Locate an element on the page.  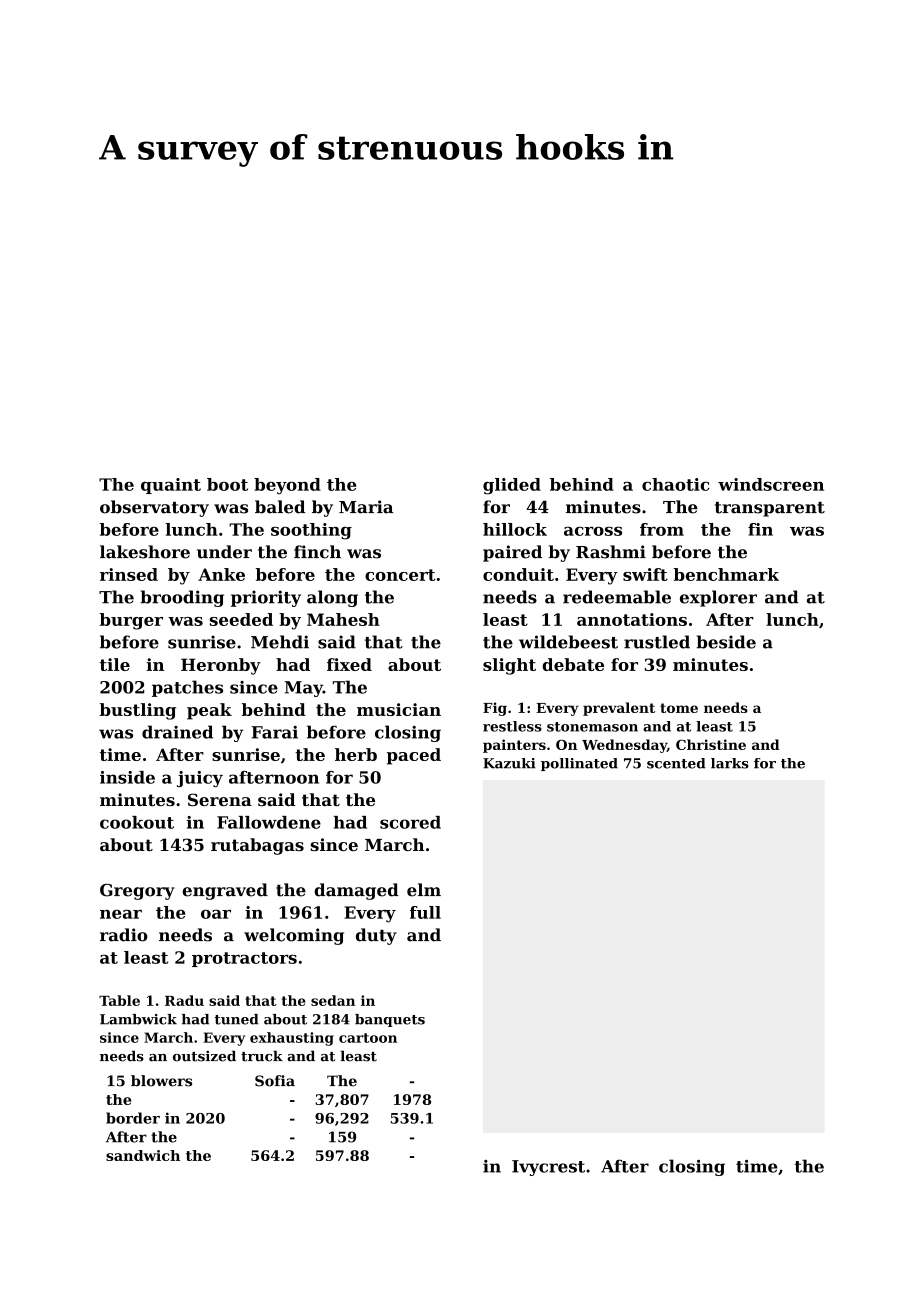
annotations is located at coordinates (632, 619).
